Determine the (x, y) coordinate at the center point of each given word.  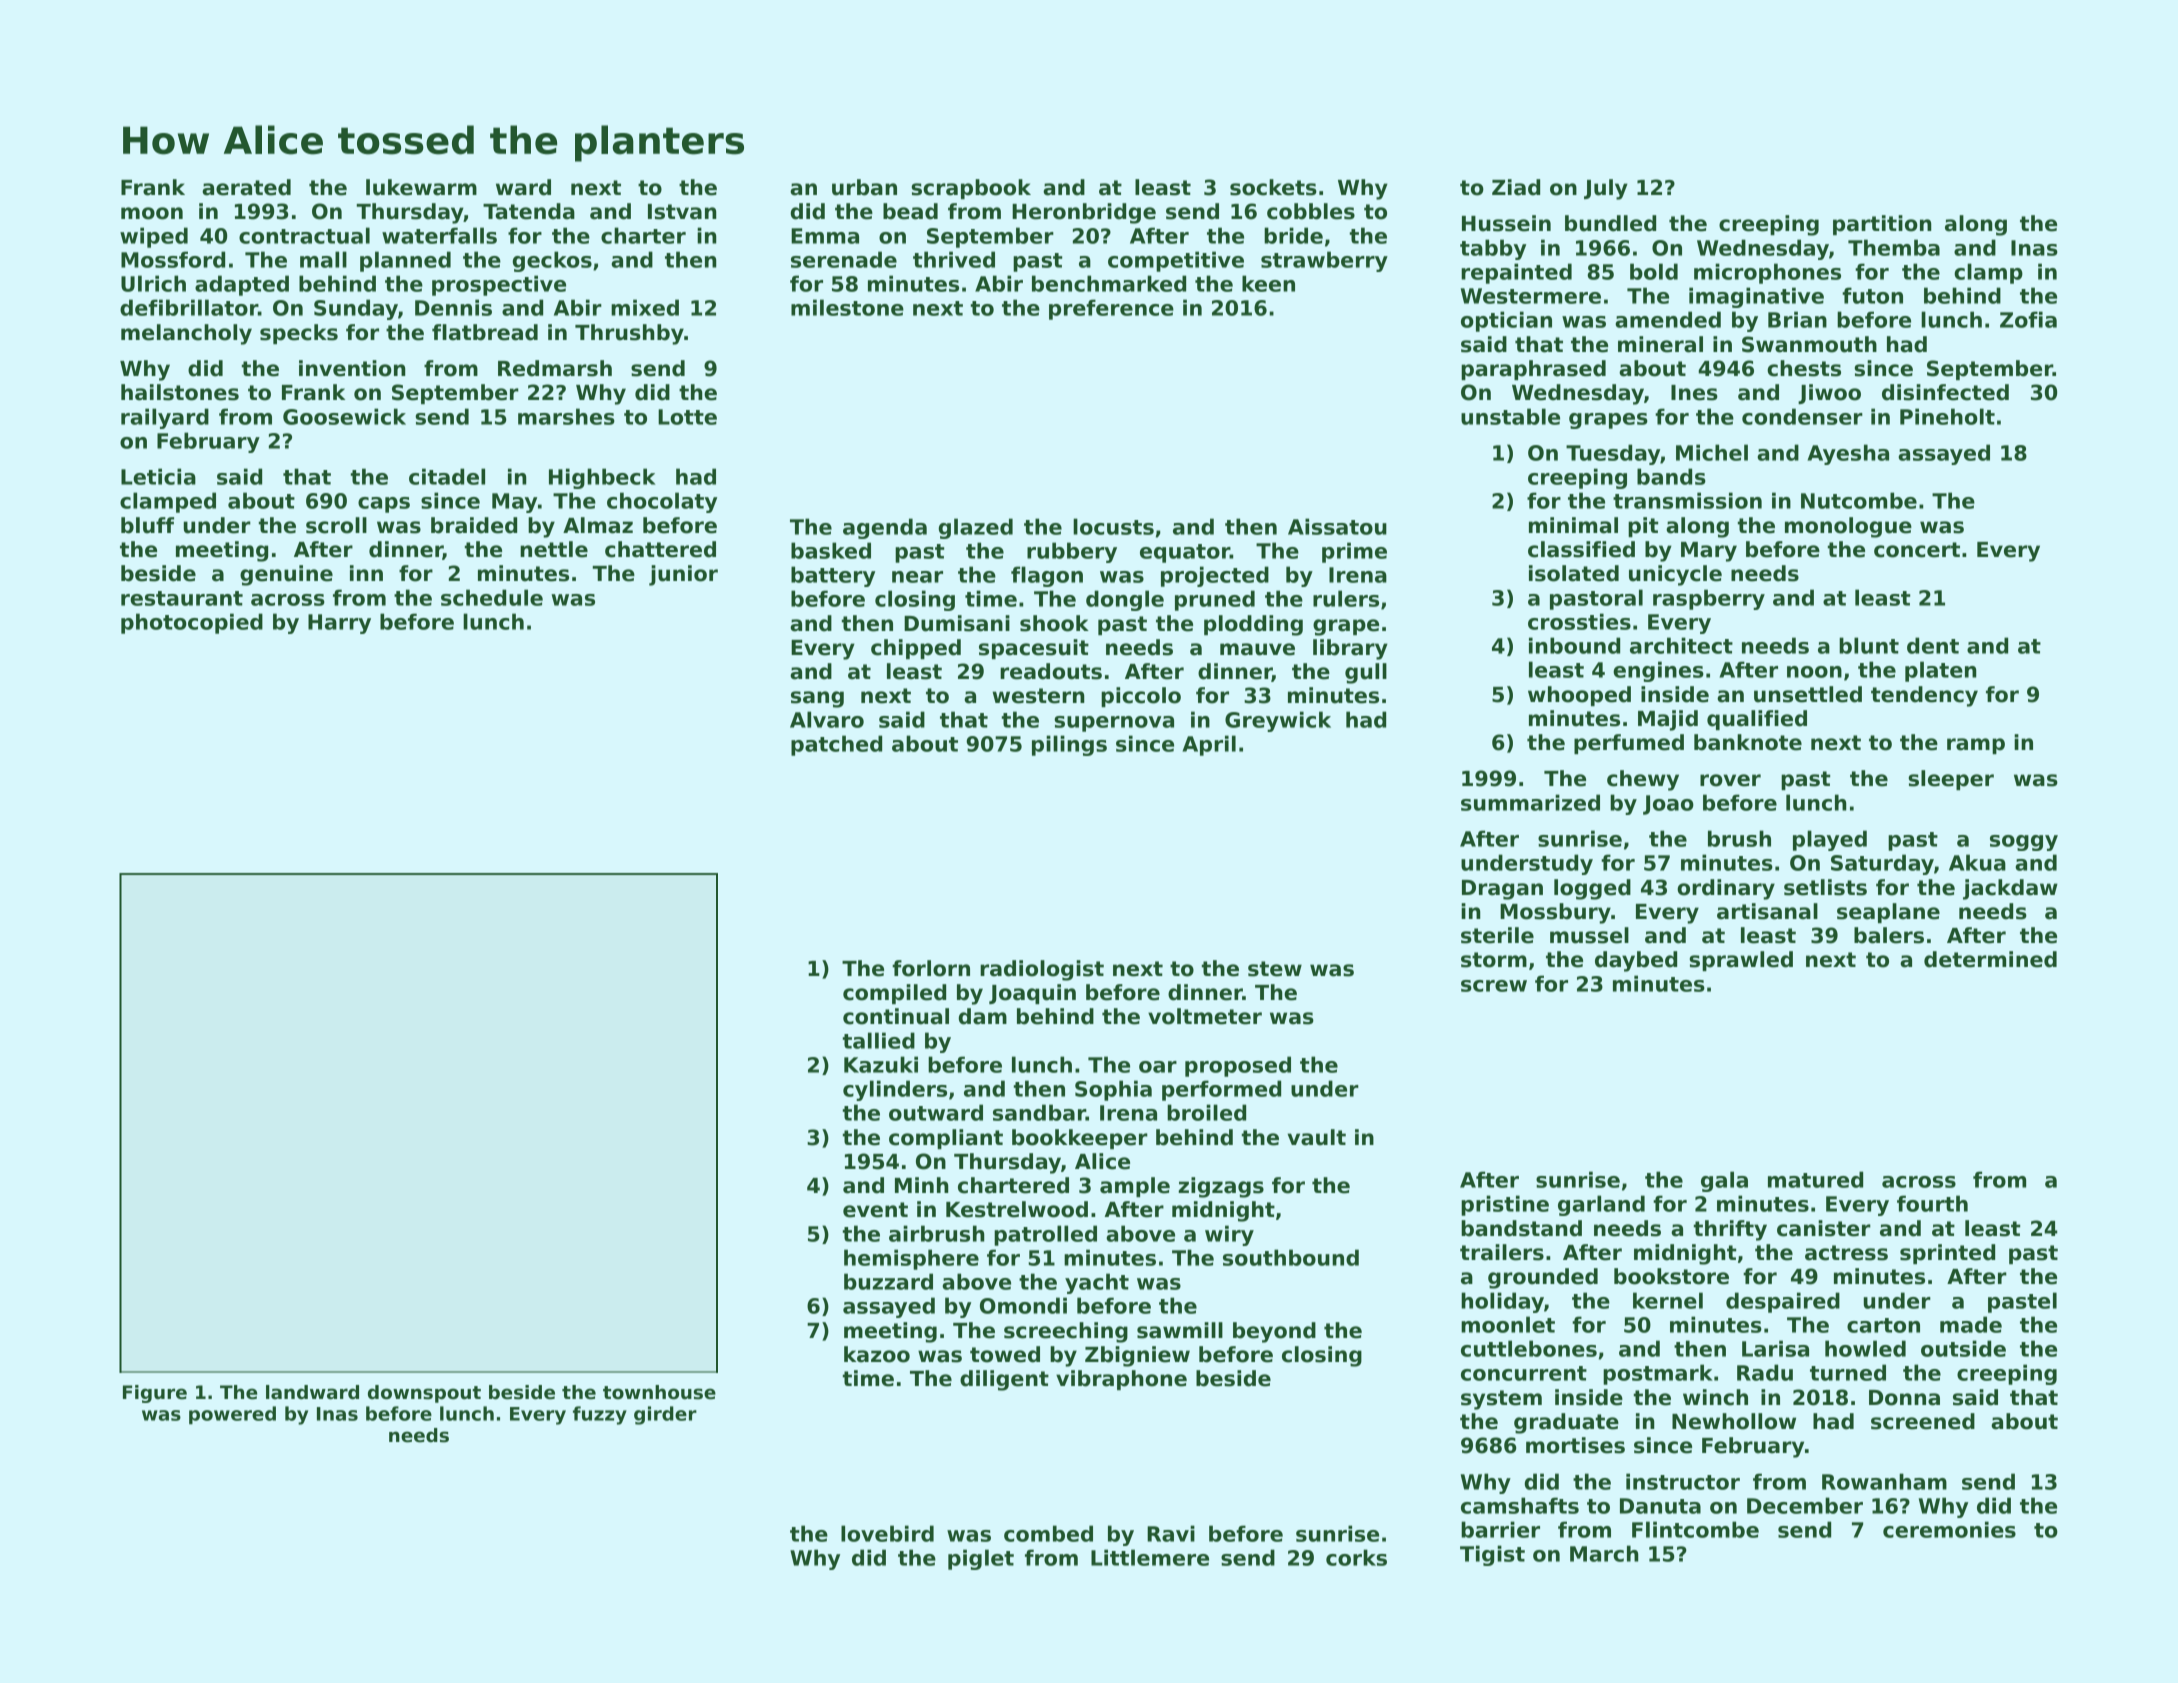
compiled (894, 994)
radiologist (1042, 970)
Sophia (1113, 1090)
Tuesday (1613, 454)
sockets (1273, 187)
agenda (885, 528)
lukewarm (421, 187)
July (1606, 189)
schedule (492, 597)
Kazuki (881, 1064)
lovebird (887, 1533)
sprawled (1741, 961)
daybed (1636, 961)
